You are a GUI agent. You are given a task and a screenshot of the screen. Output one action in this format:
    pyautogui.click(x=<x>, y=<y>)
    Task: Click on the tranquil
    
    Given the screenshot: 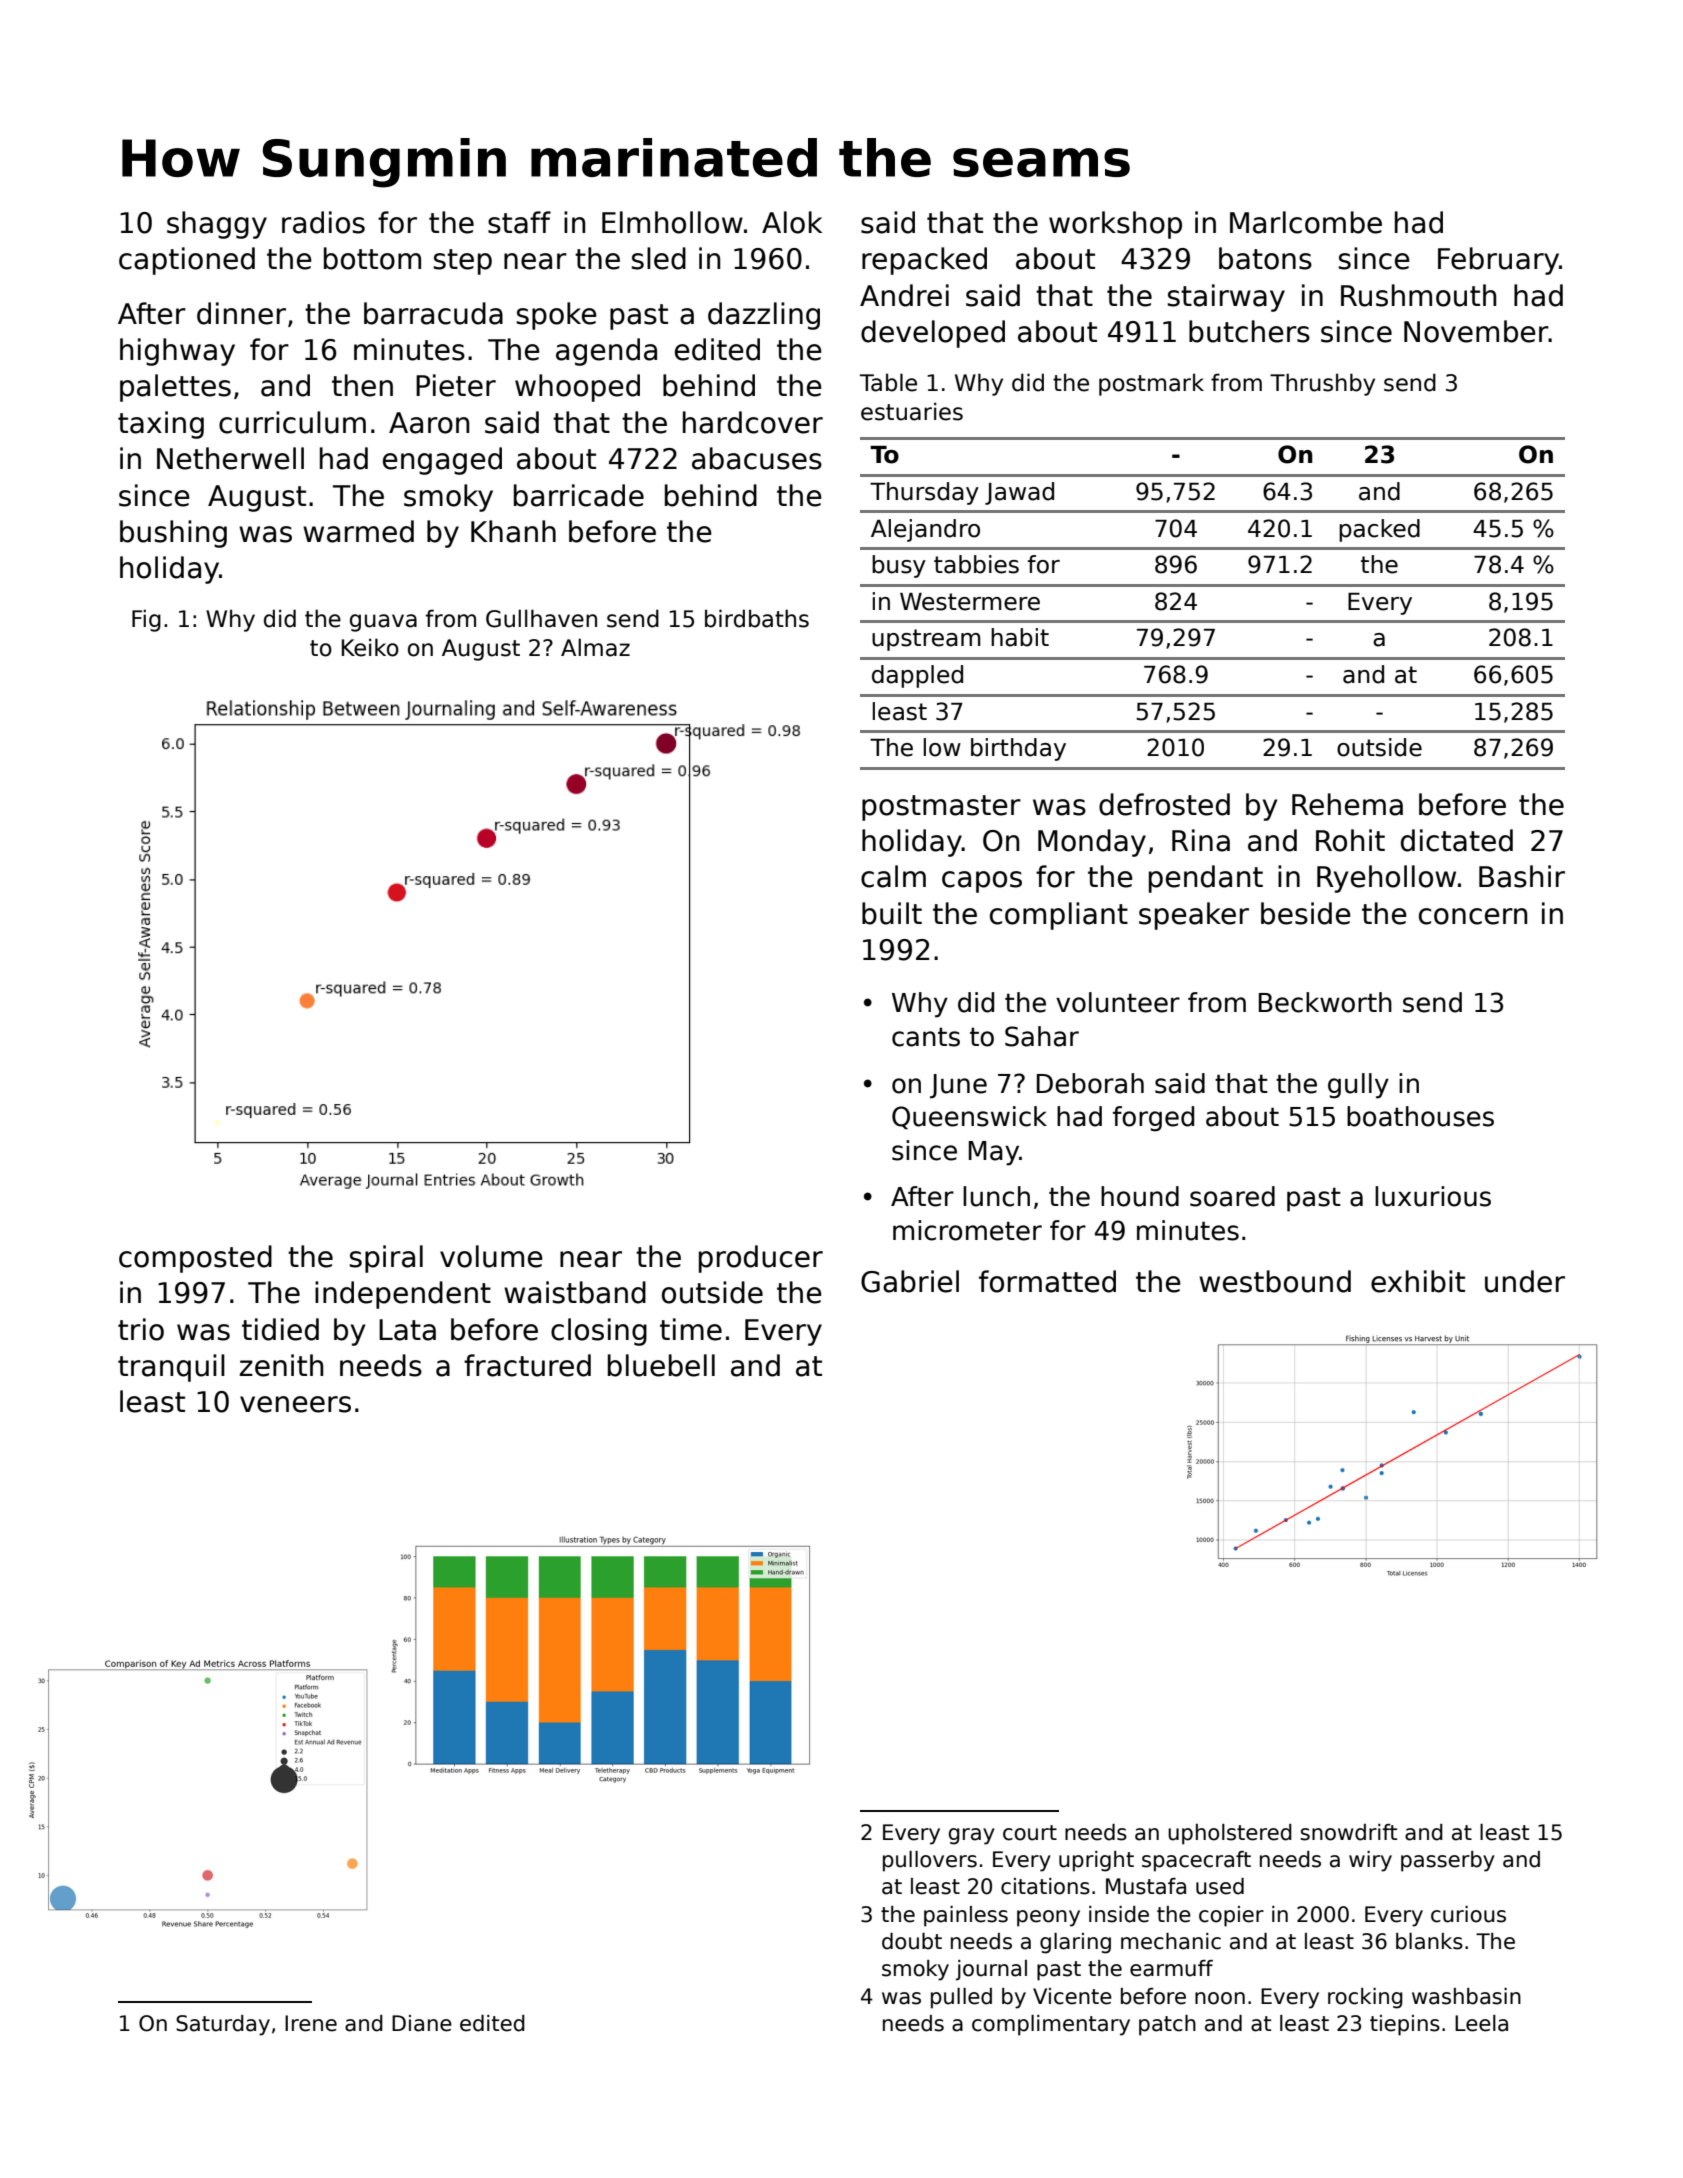 What is the action you would take?
    pyautogui.click(x=171, y=1368)
